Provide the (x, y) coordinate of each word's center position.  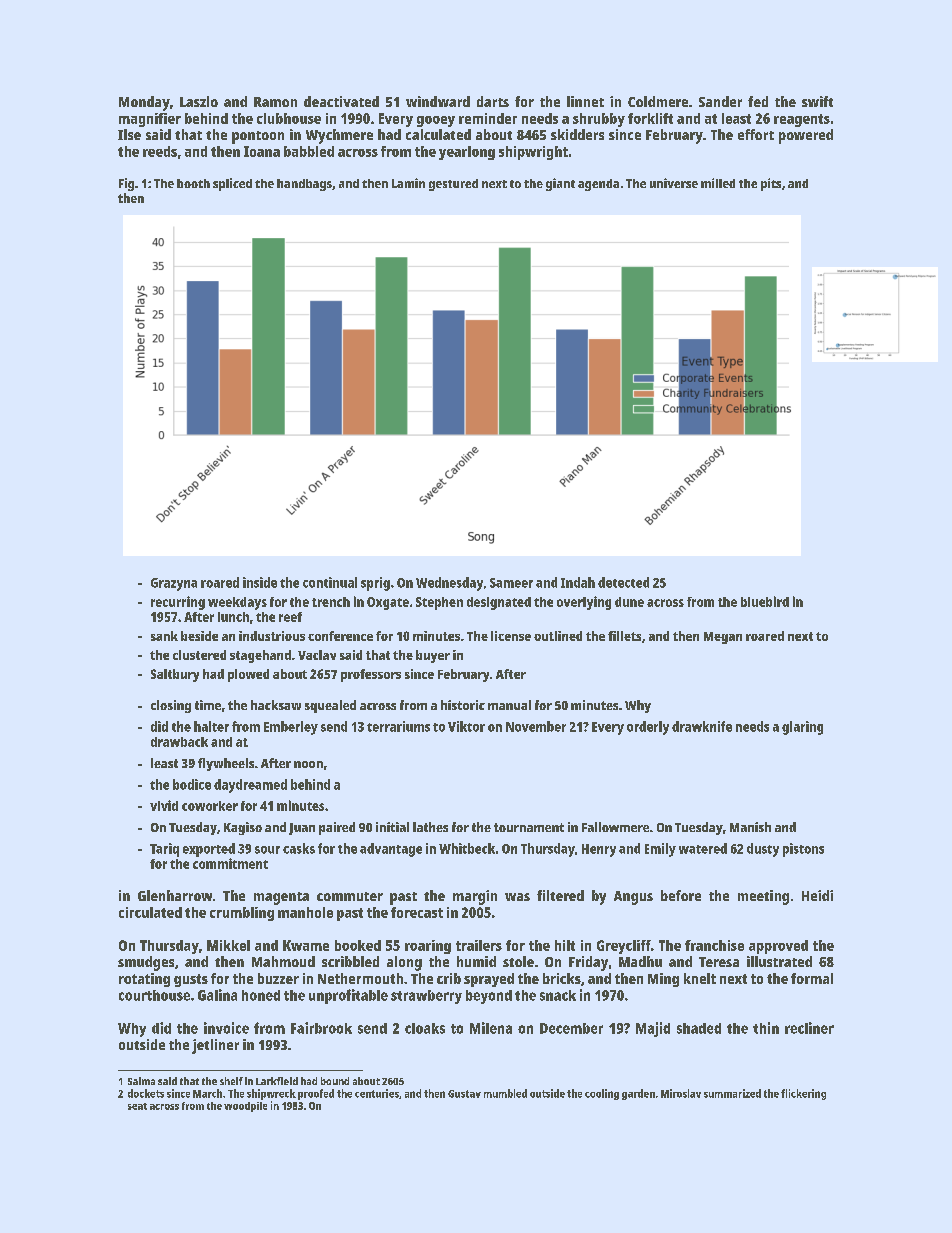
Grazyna (174, 584)
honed (261, 995)
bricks (562, 978)
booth (193, 183)
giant (560, 184)
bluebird (765, 601)
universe (674, 183)
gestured (453, 185)
